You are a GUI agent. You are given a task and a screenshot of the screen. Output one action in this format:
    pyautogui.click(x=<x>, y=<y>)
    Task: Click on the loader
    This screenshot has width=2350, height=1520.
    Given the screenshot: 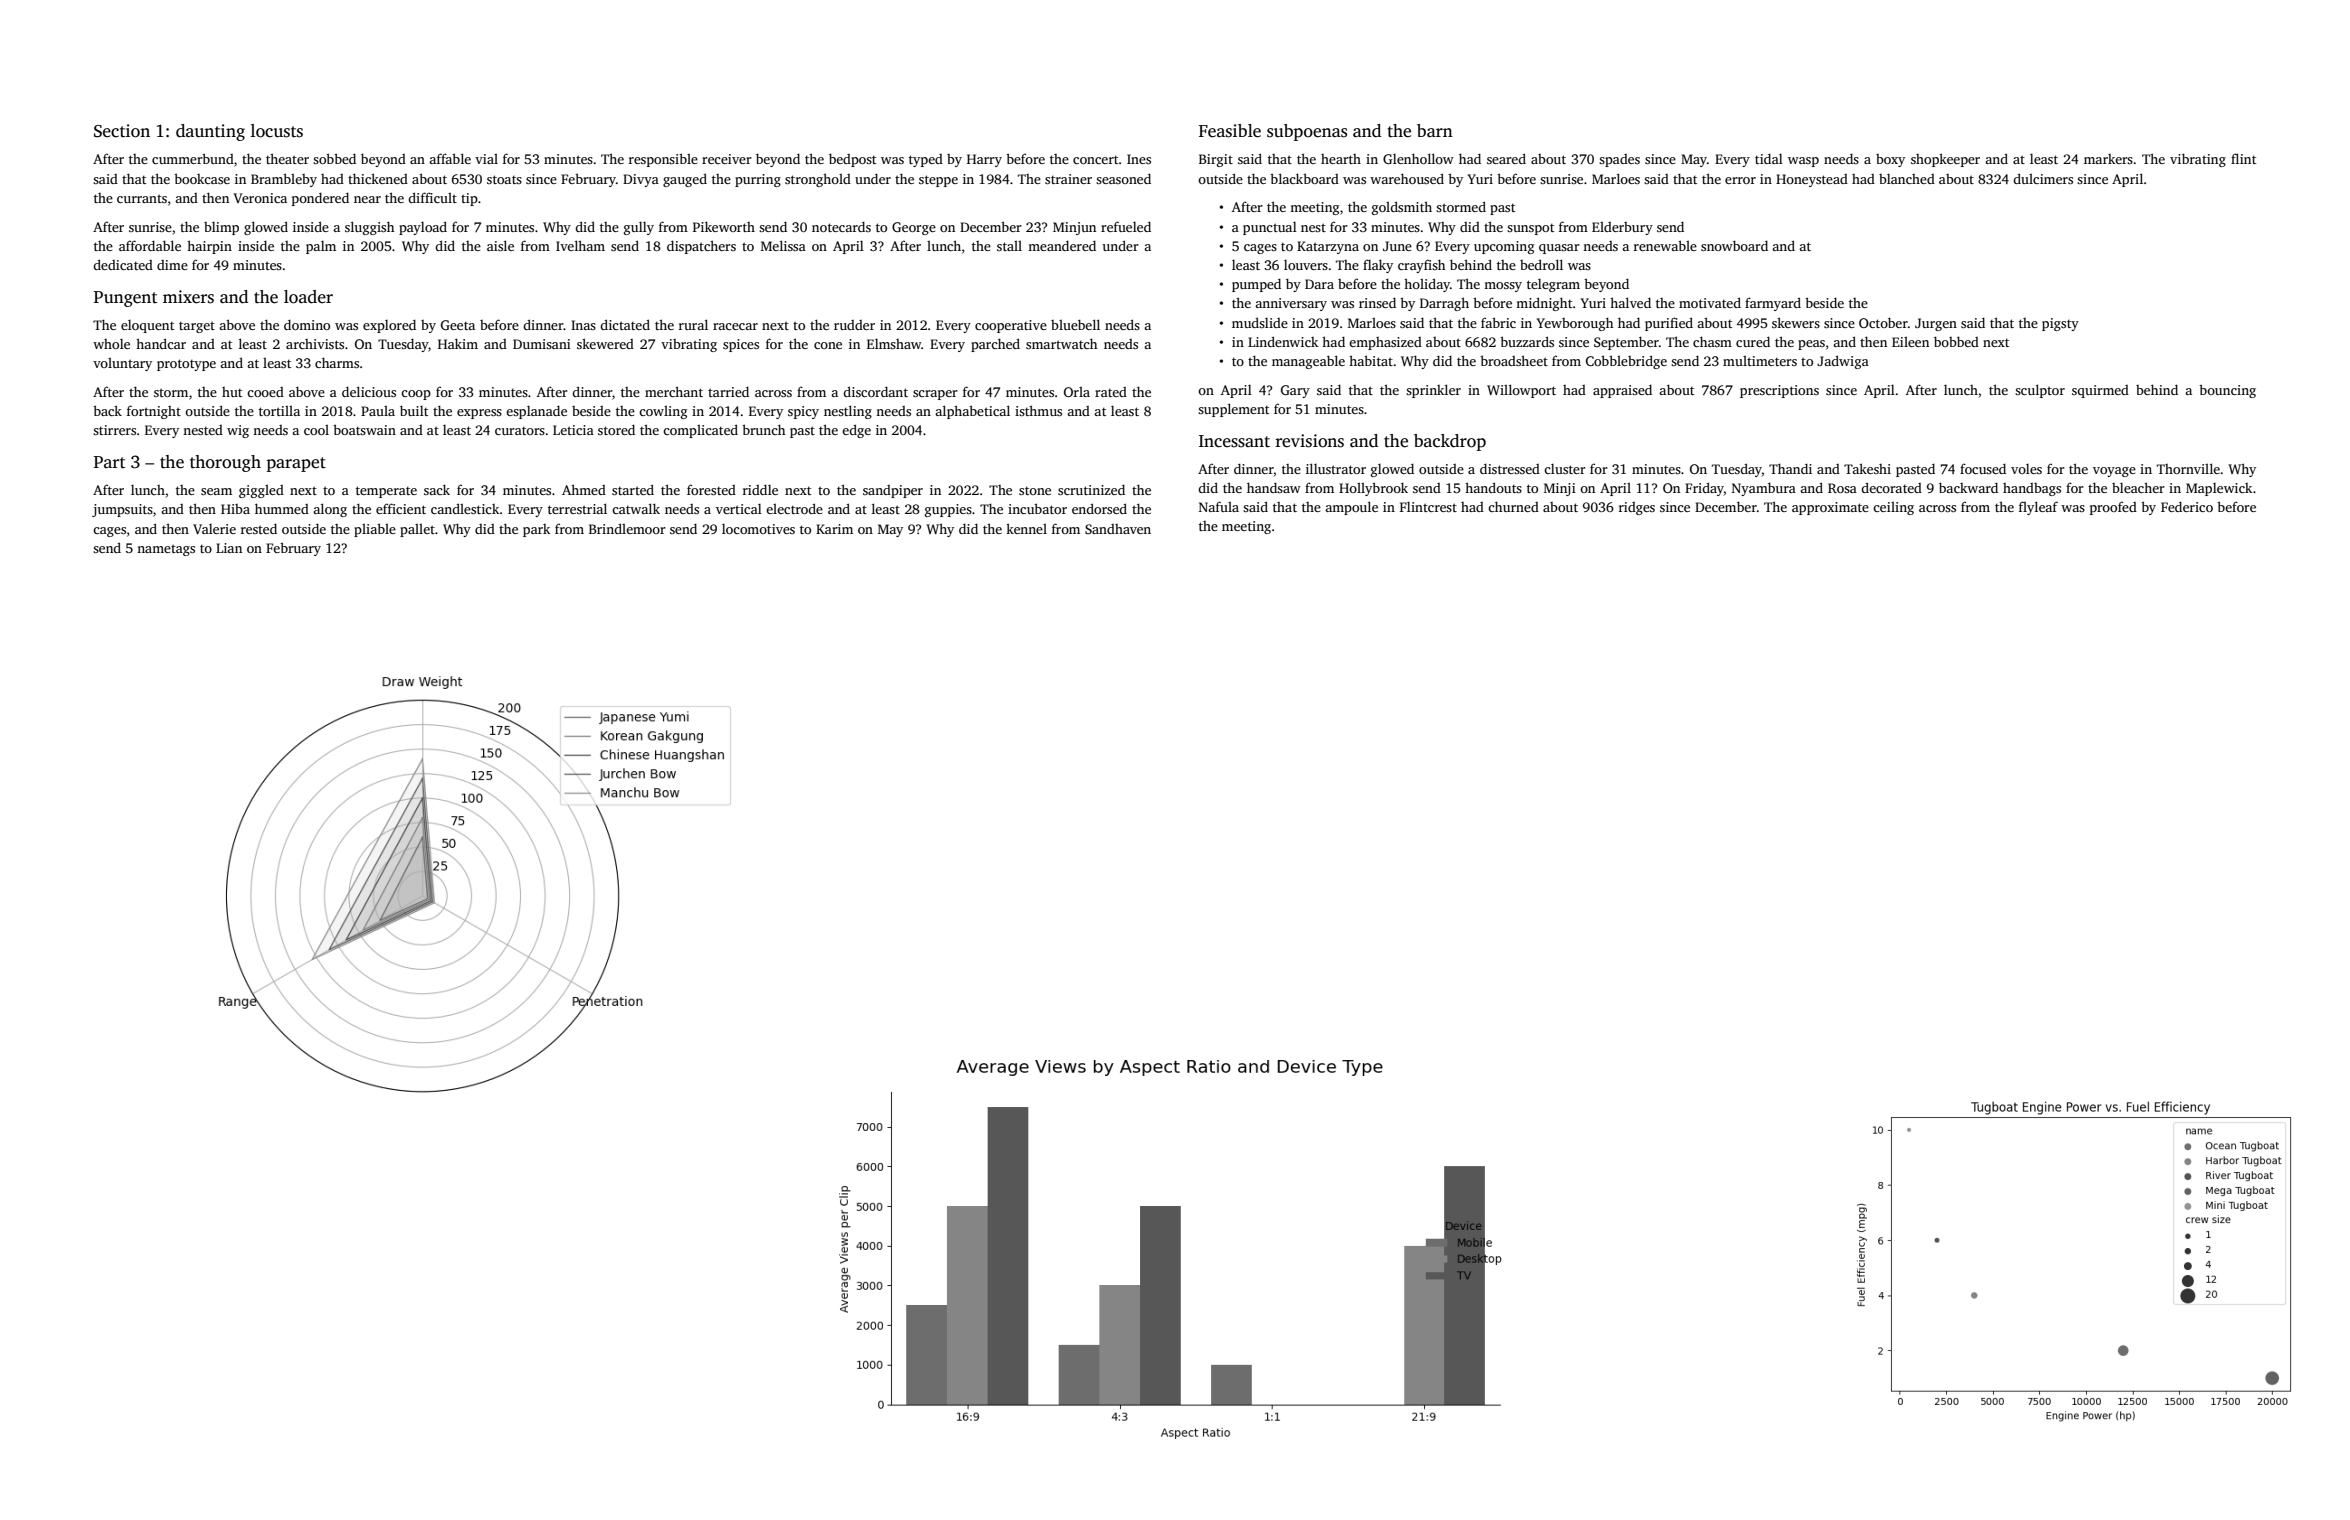 What is the action you would take?
    pyautogui.click(x=308, y=297)
